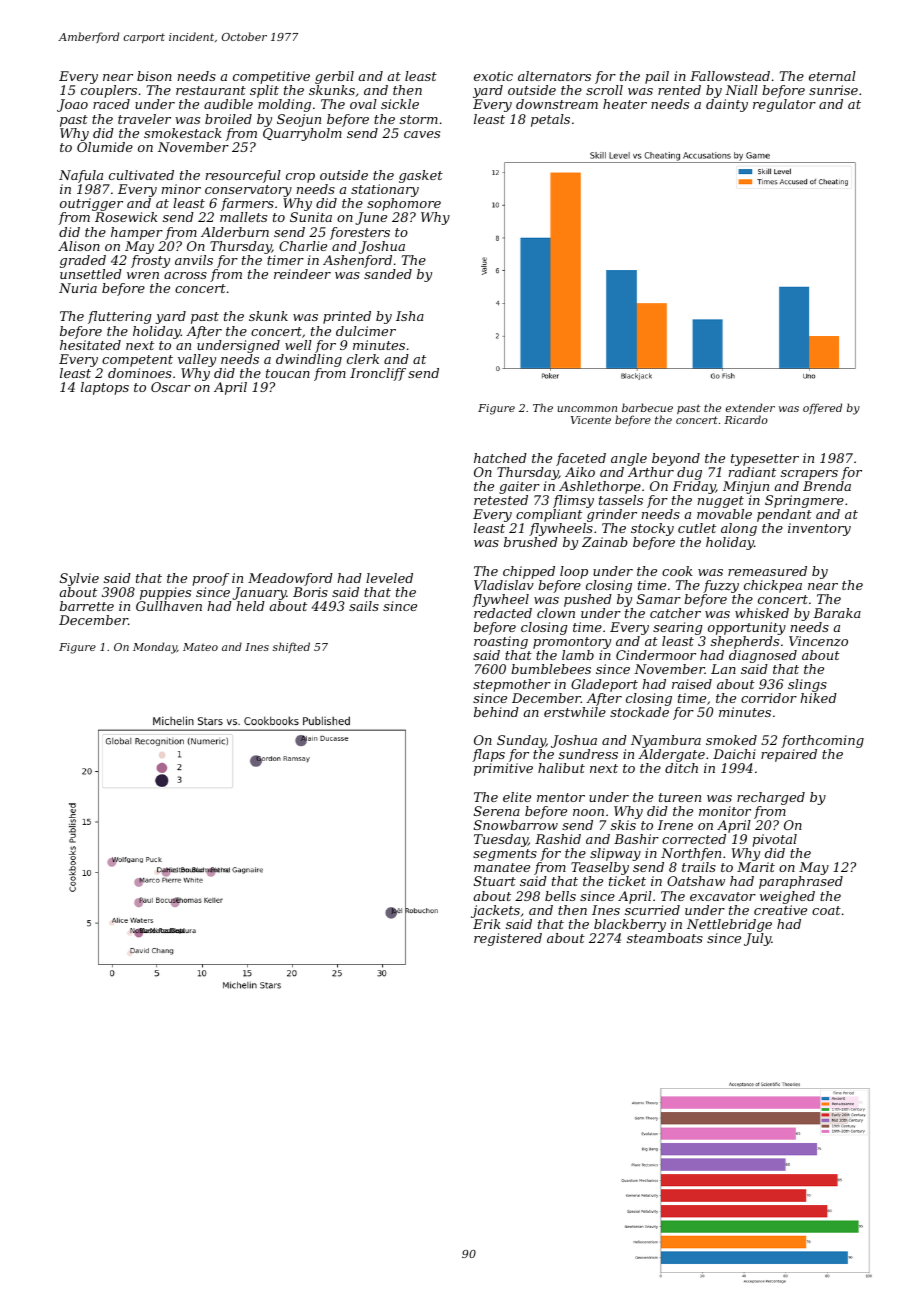  Describe the element at coordinates (288, 373) in the screenshot. I see `toucan` at that location.
